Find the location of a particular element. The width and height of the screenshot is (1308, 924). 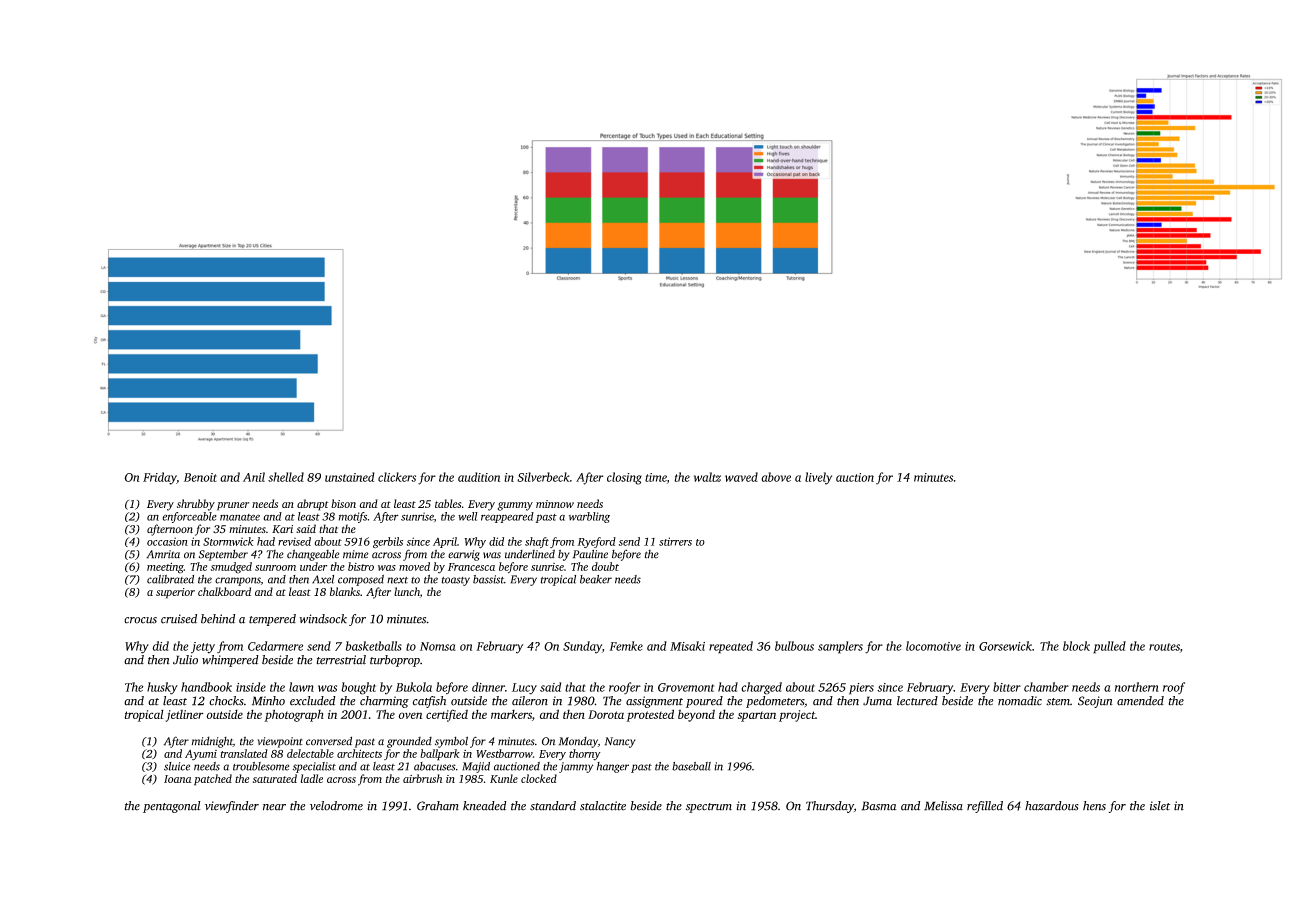

Bukola is located at coordinates (414, 687).
